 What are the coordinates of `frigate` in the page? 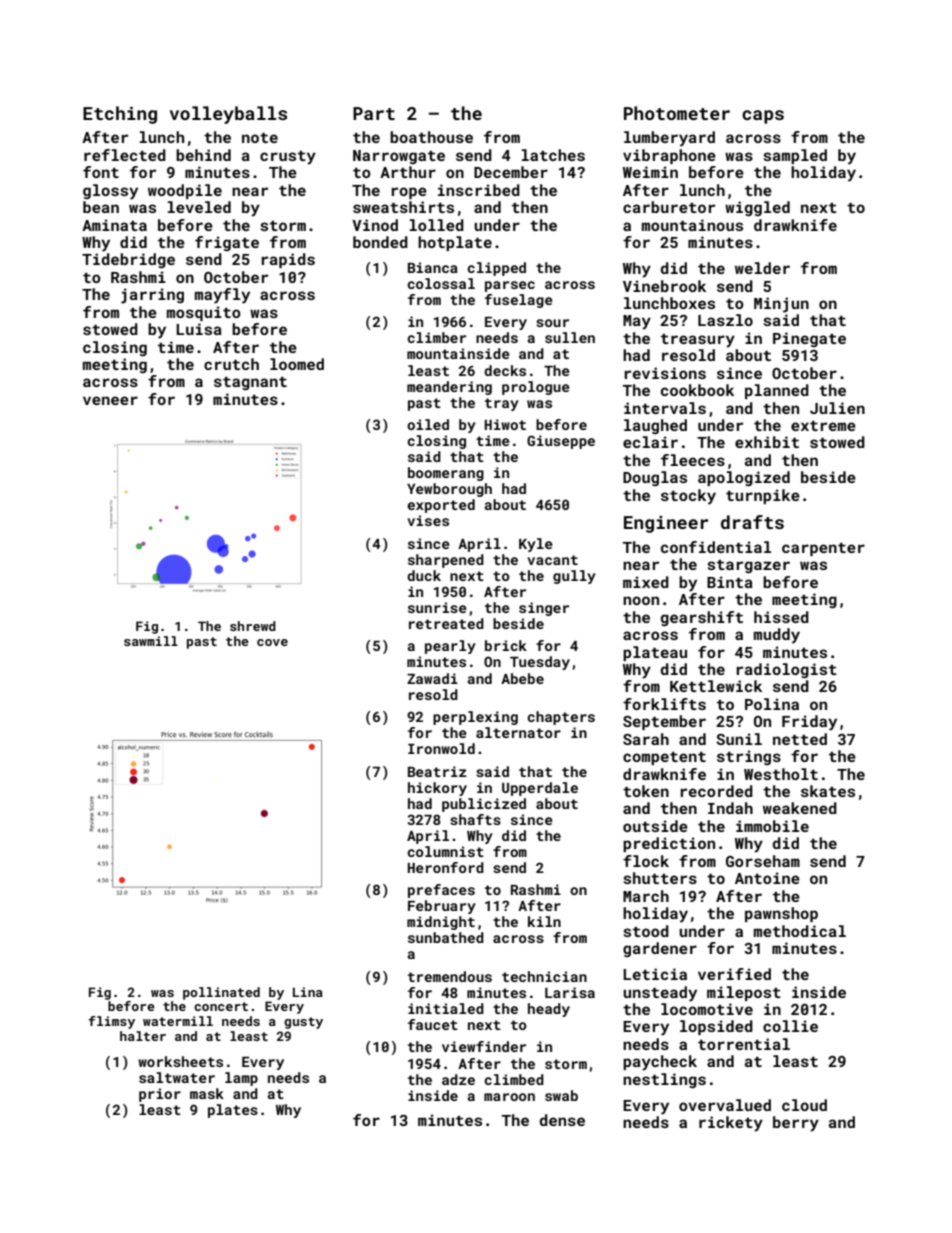 It's located at (227, 243).
